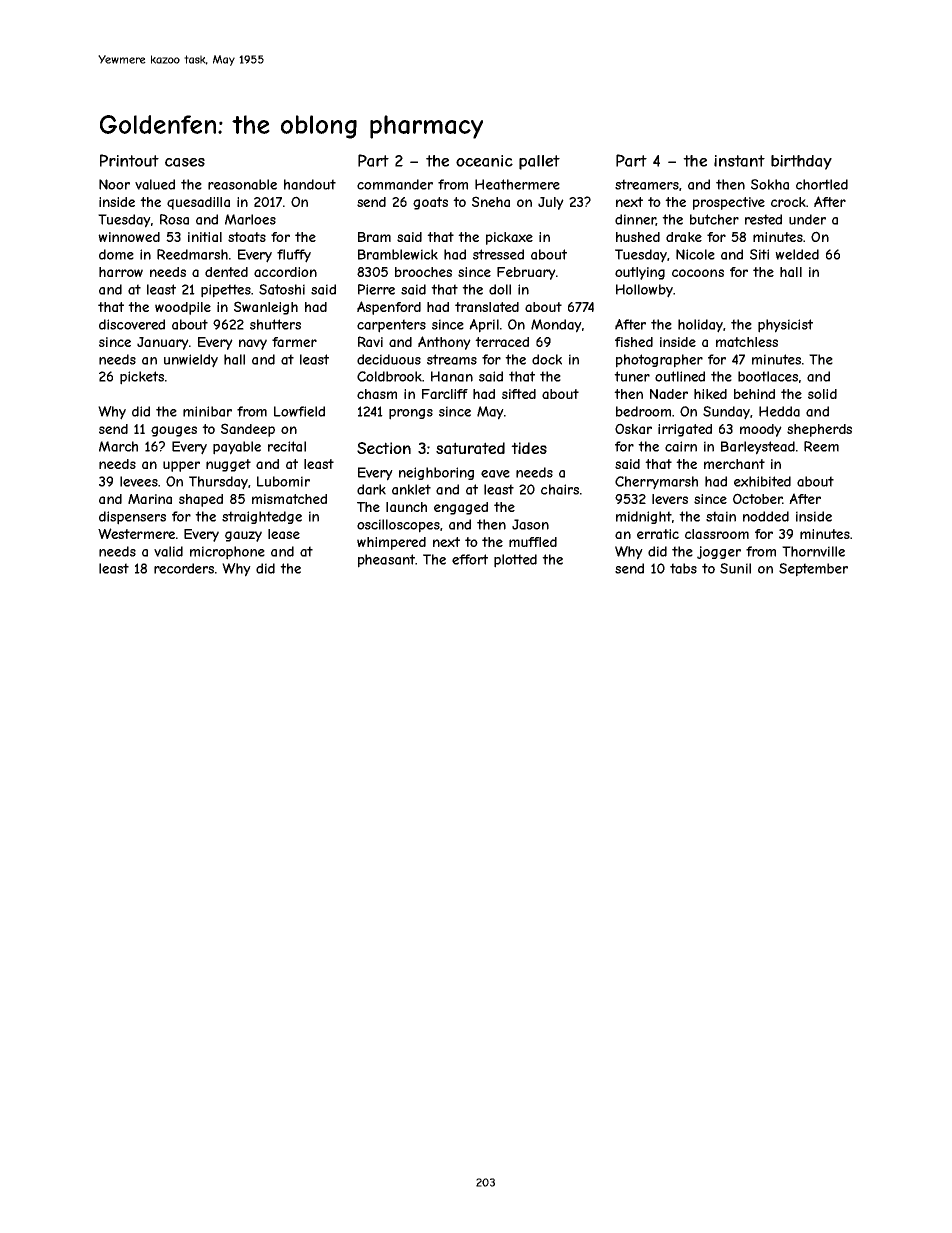 This screenshot has width=952, height=1233. I want to click on oceanic, so click(484, 161).
